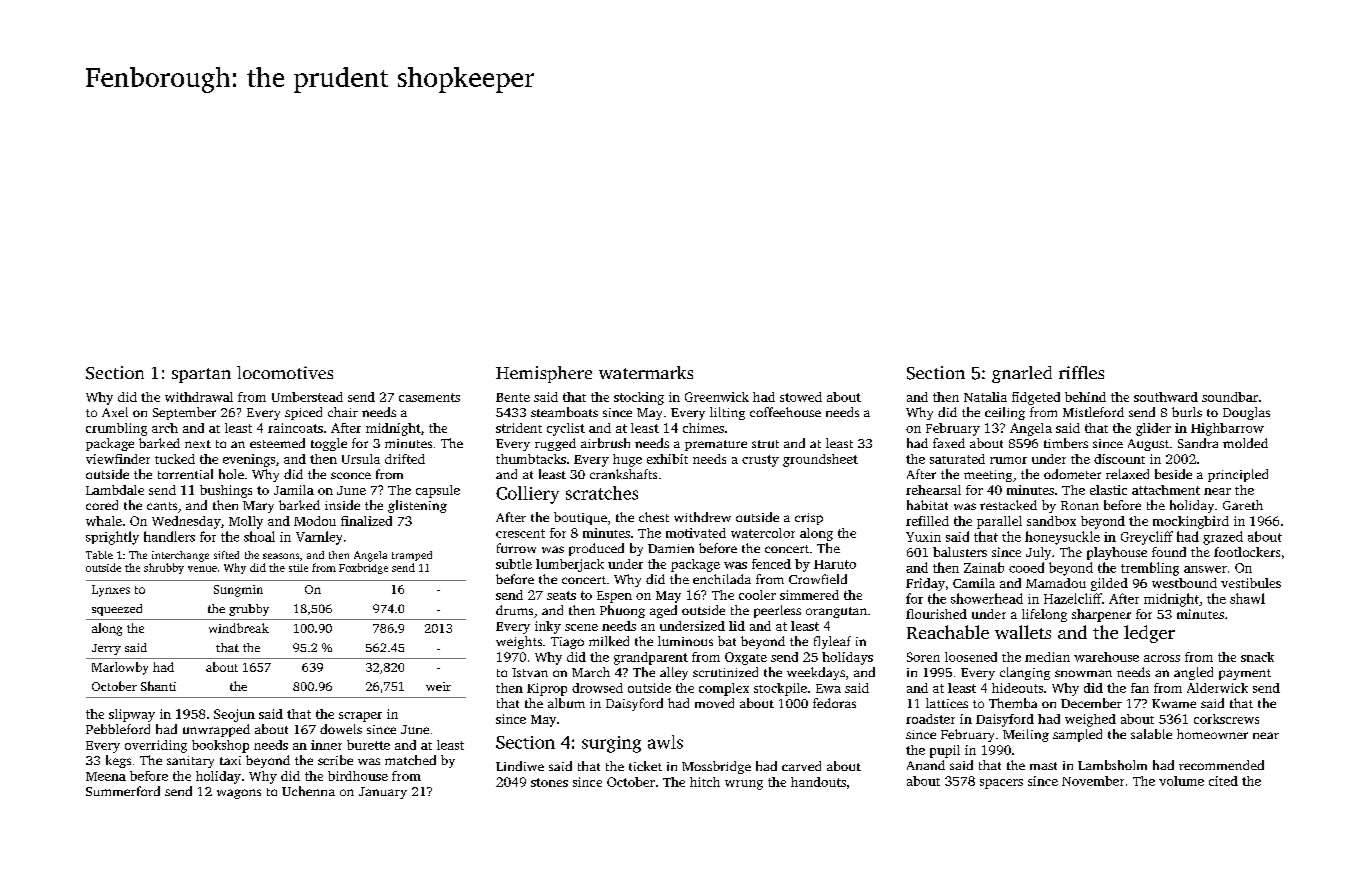  Describe the element at coordinates (169, 536) in the document. I see `handlers` at that location.
